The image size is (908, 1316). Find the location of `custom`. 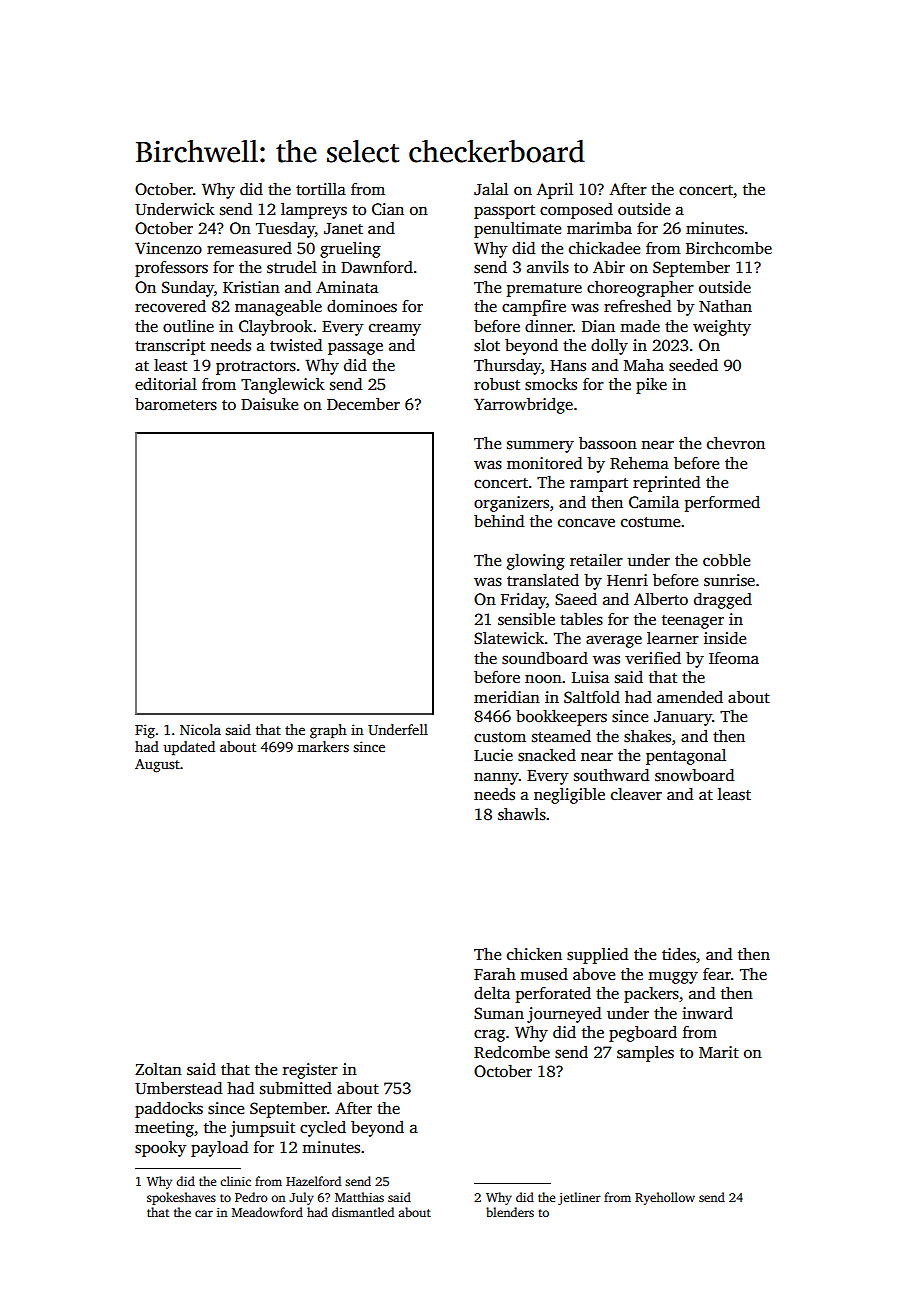

custom is located at coordinates (500, 737).
